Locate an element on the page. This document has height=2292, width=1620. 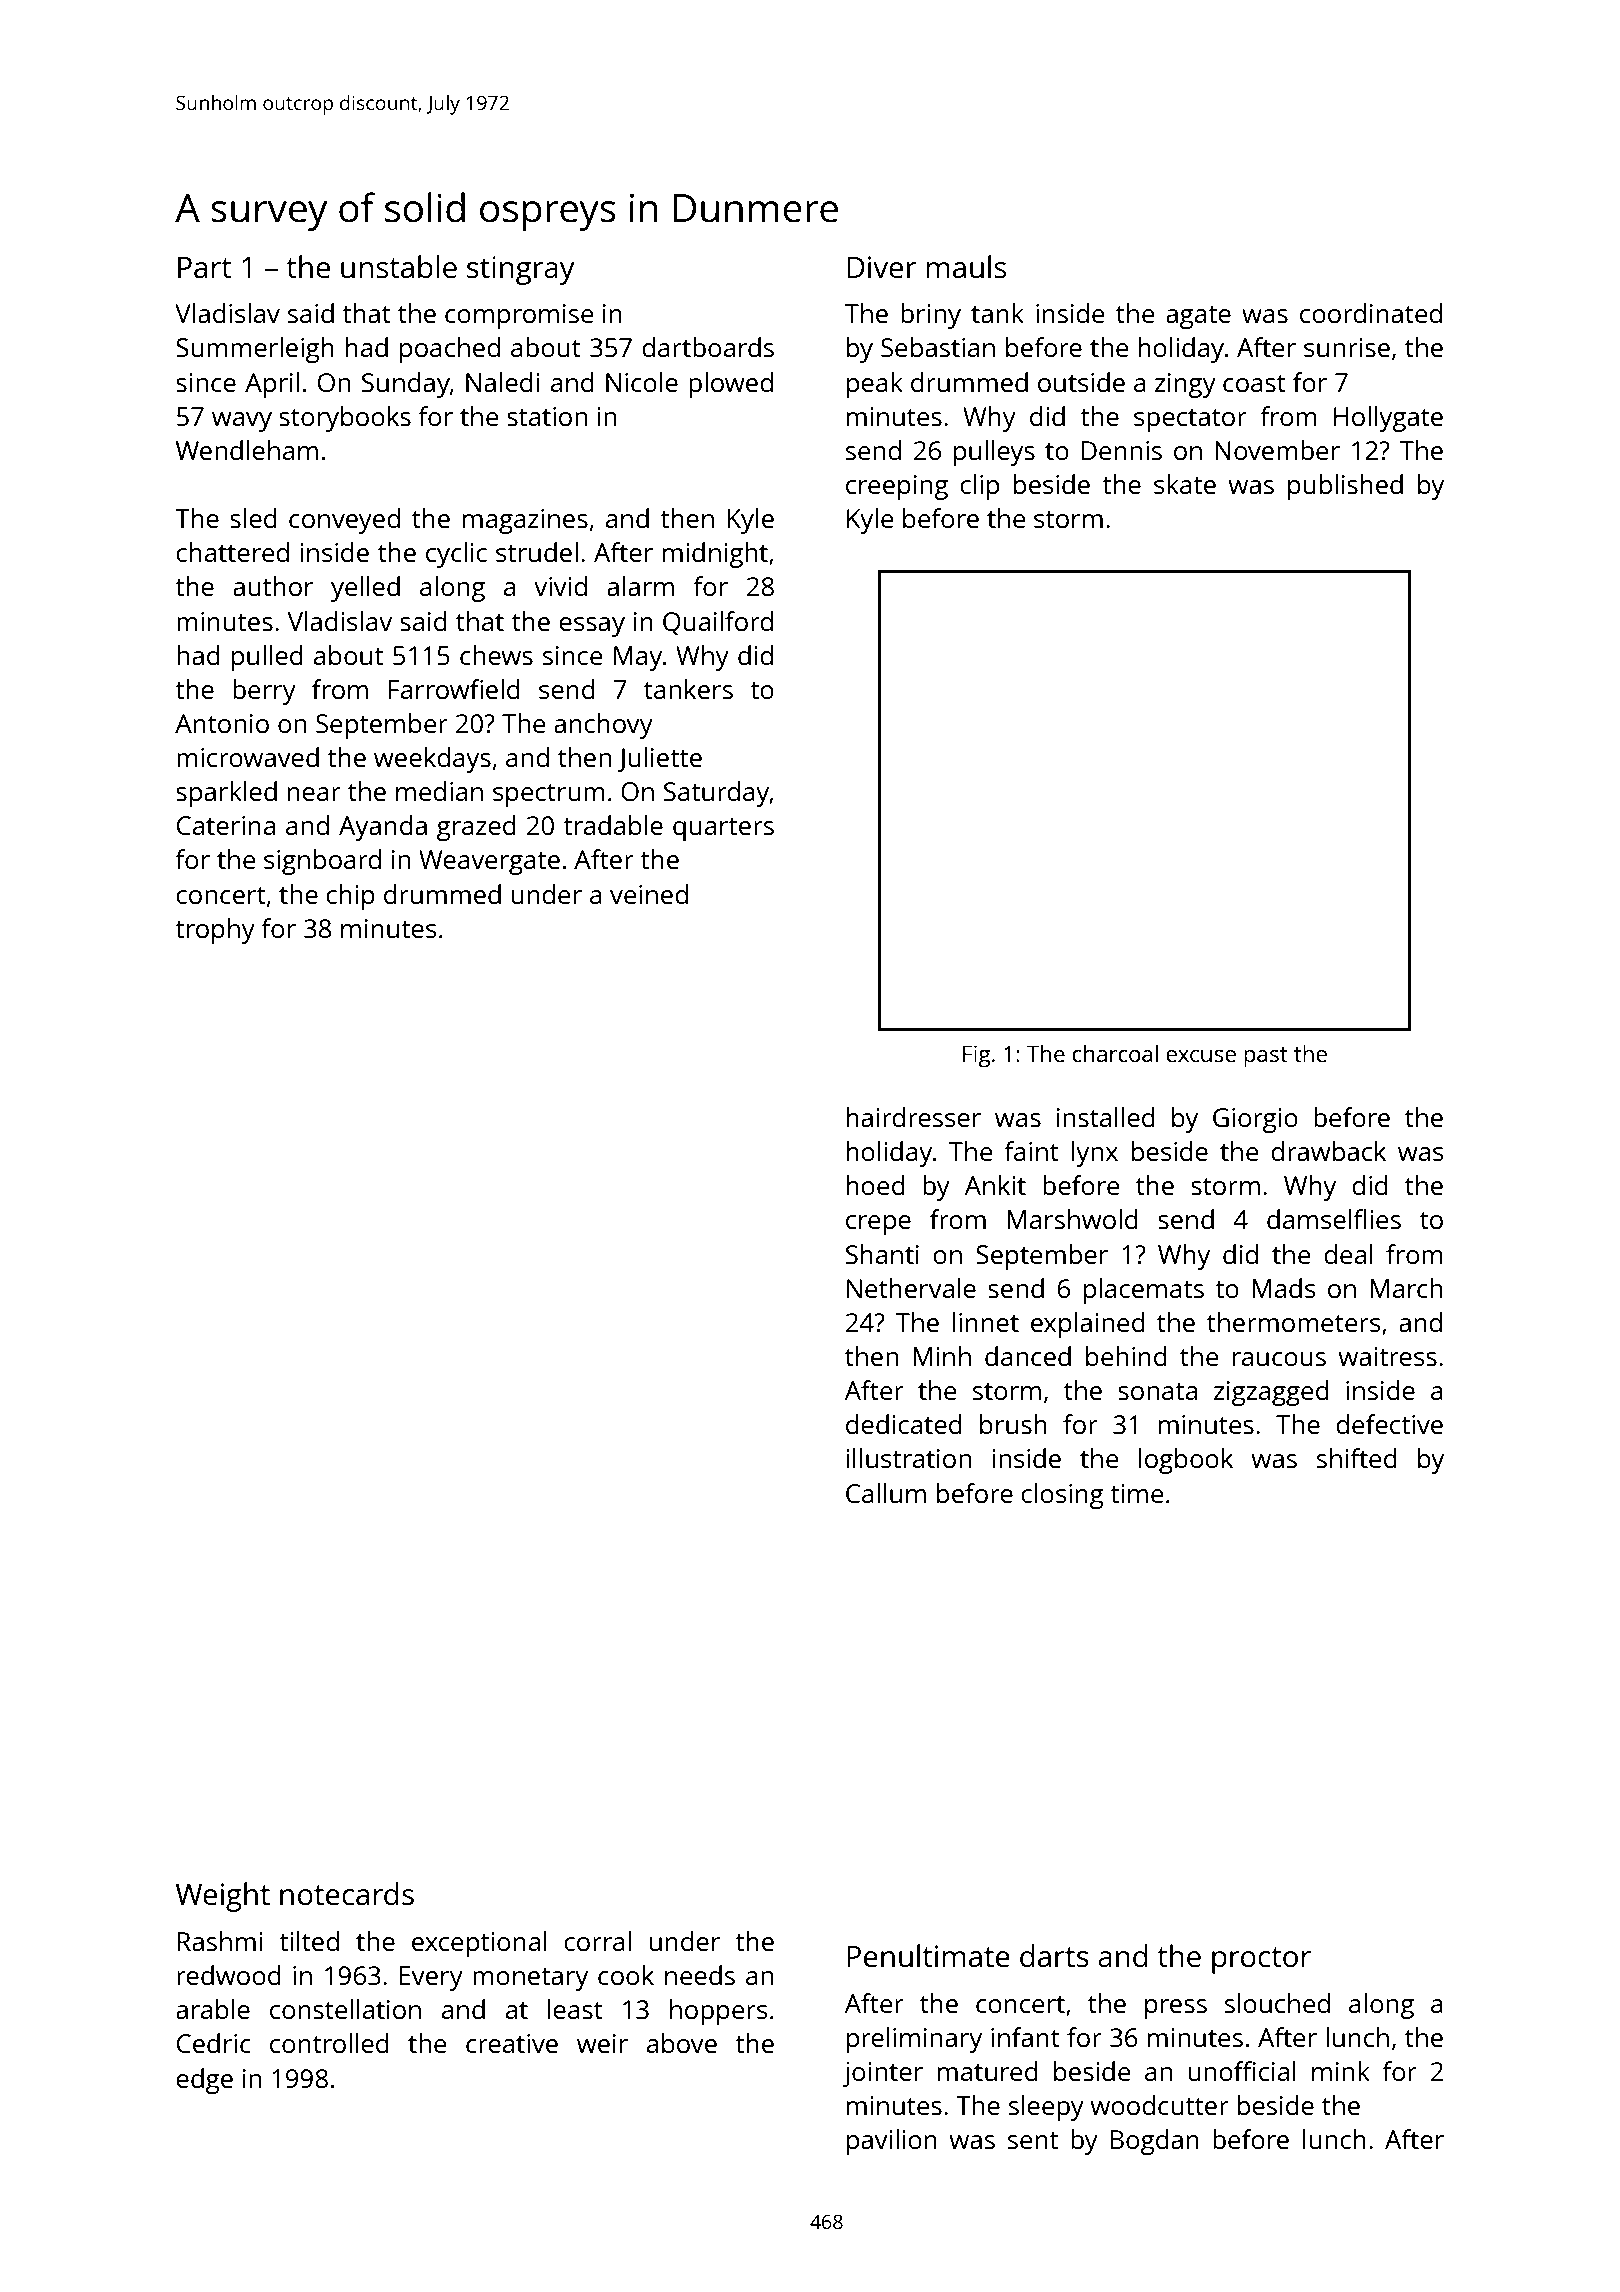
hairdresser is located at coordinates (914, 1117).
